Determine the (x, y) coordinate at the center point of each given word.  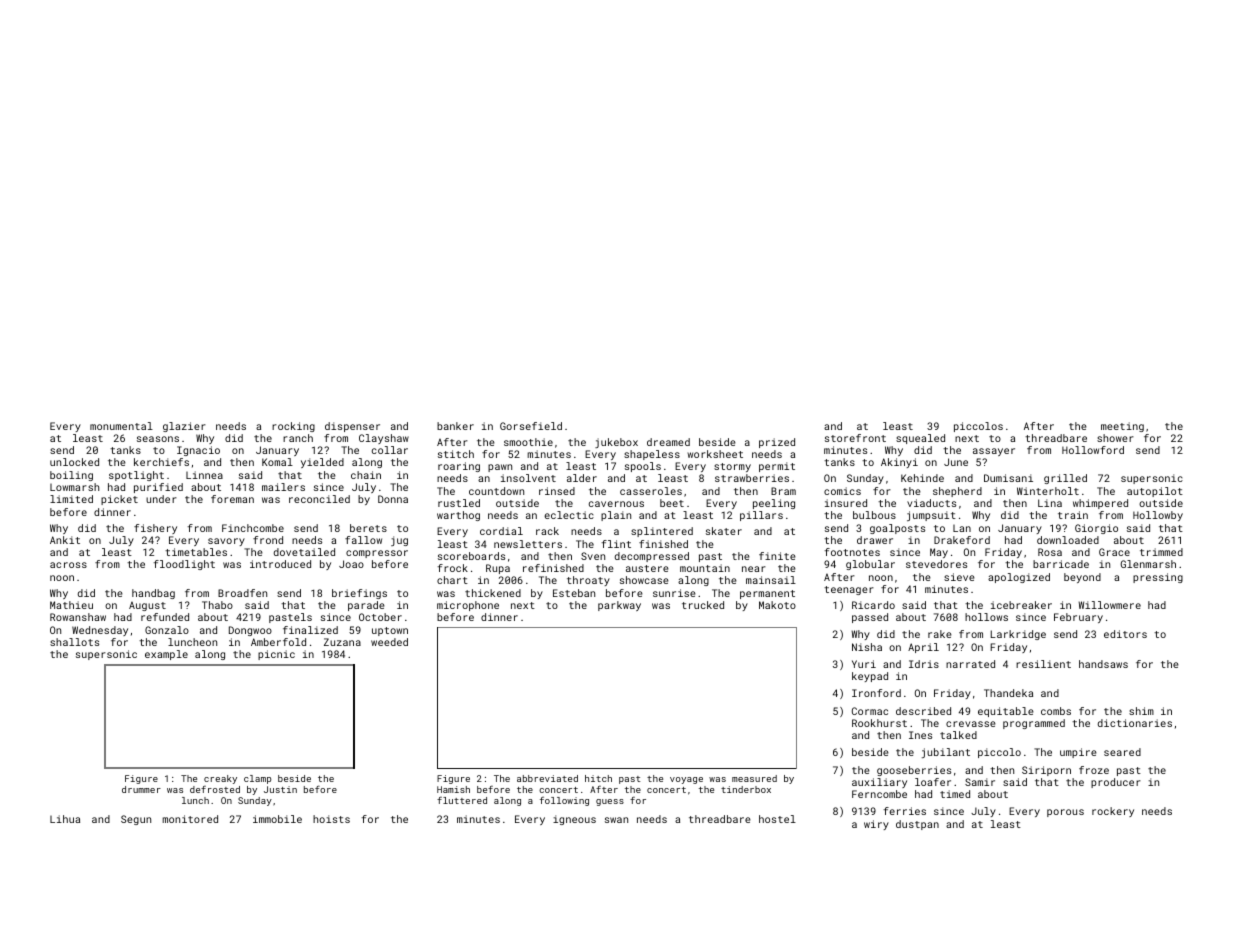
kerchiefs (161, 462)
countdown (496, 491)
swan (616, 820)
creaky (220, 779)
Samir (980, 782)
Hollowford (1093, 450)
